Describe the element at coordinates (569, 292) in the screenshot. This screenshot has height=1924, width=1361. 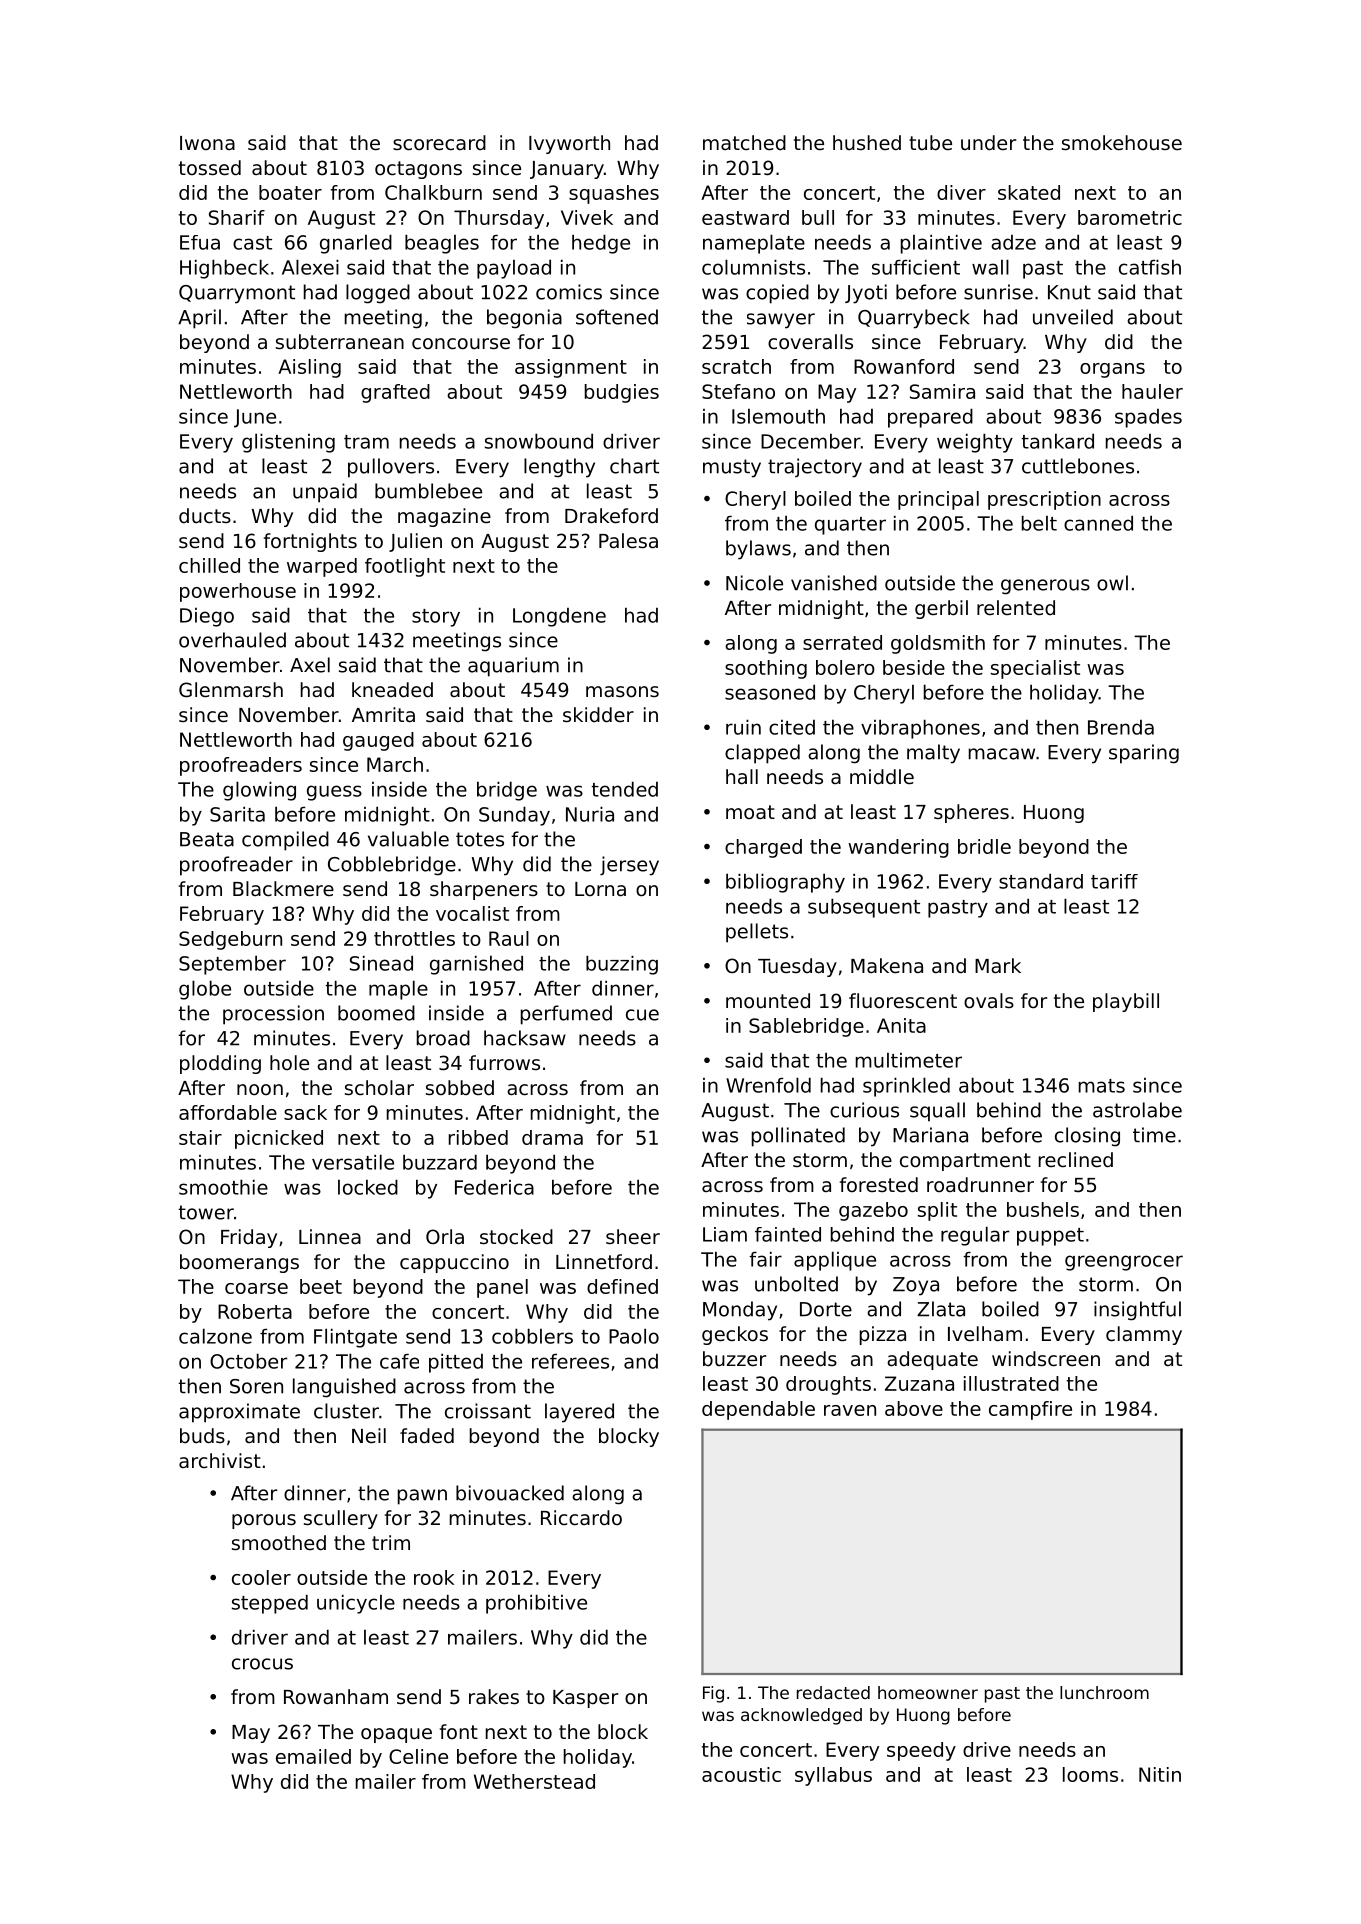
I see `comics` at that location.
